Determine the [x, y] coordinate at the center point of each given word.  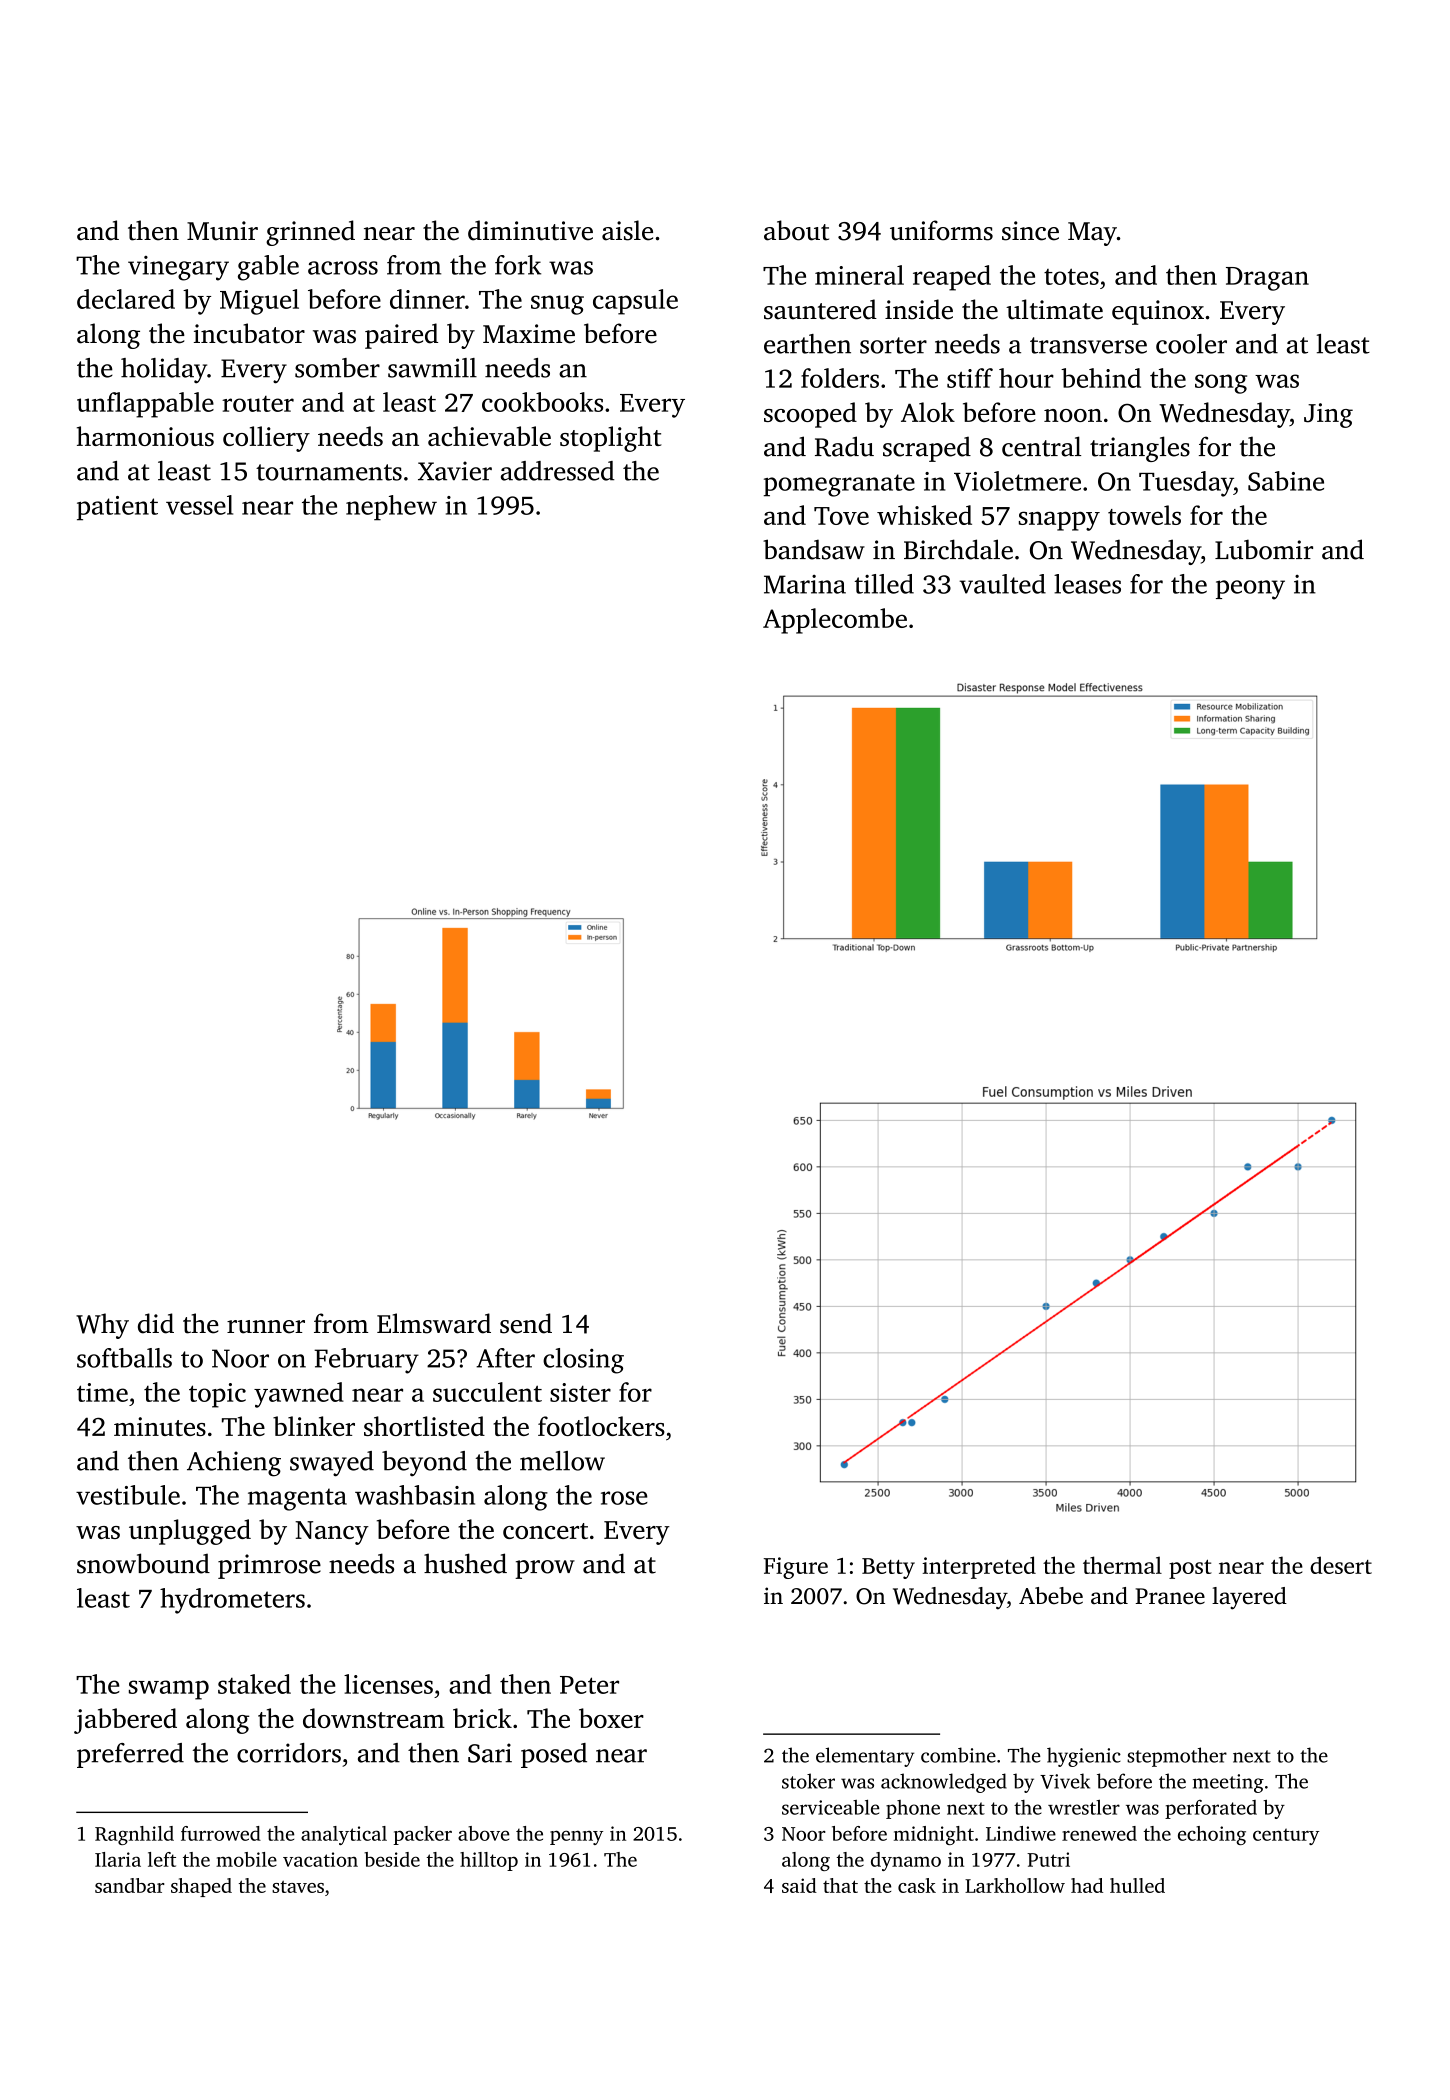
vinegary [178, 268]
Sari [490, 1753]
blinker [314, 1426]
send [526, 1323]
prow [545, 1569]
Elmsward [434, 1323]
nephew [391, 508]
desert [1341, 1565]
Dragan [1267, 279]
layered [1249, 1598]
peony [1250, 590]
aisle [627, 230]
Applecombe [835, 621]
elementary [865, 1757]
